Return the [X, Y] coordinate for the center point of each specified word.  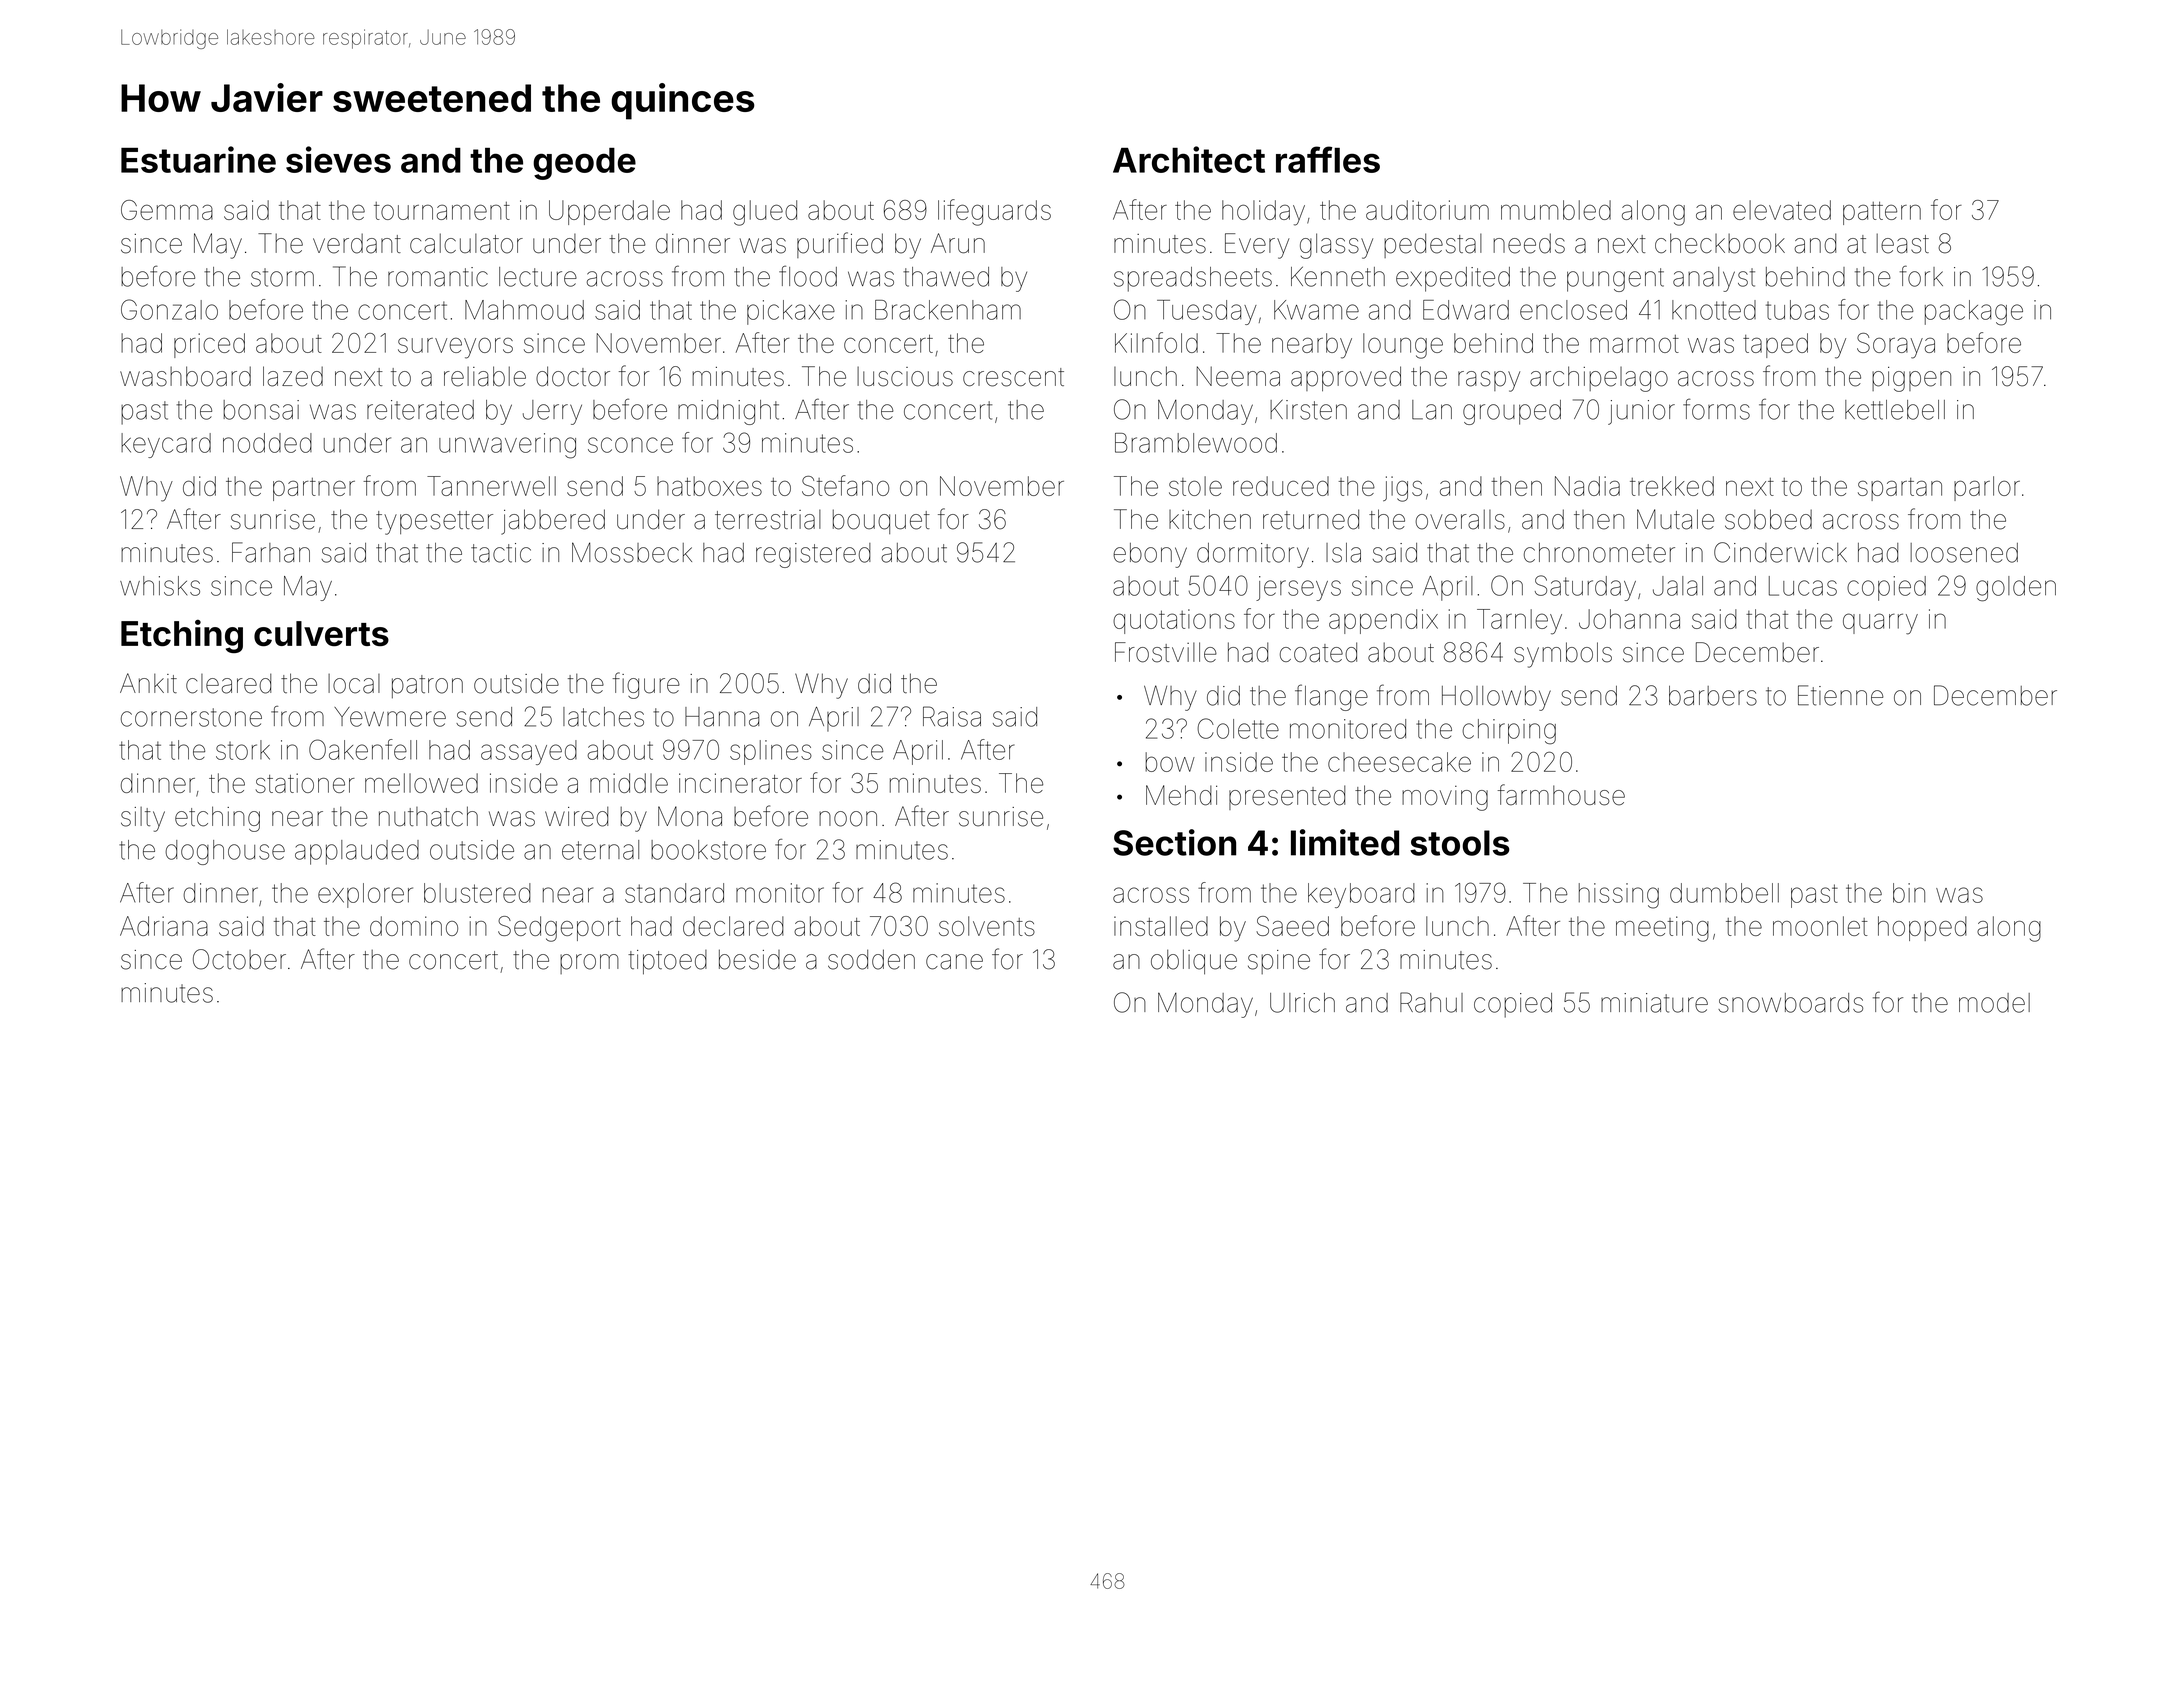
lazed [293, 376]
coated [1318, 652]
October [239, 959]
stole [1195, 486]
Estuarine [198, 159]
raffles [1328, 159]
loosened [1964, 553]
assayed [529, 752]
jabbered [553, 522]
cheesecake [1399, 762]
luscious [905, 377]
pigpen [1911, 379]
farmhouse [1561, 795]
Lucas [1803, 586]
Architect [1189, 159]
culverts [321, 634]
